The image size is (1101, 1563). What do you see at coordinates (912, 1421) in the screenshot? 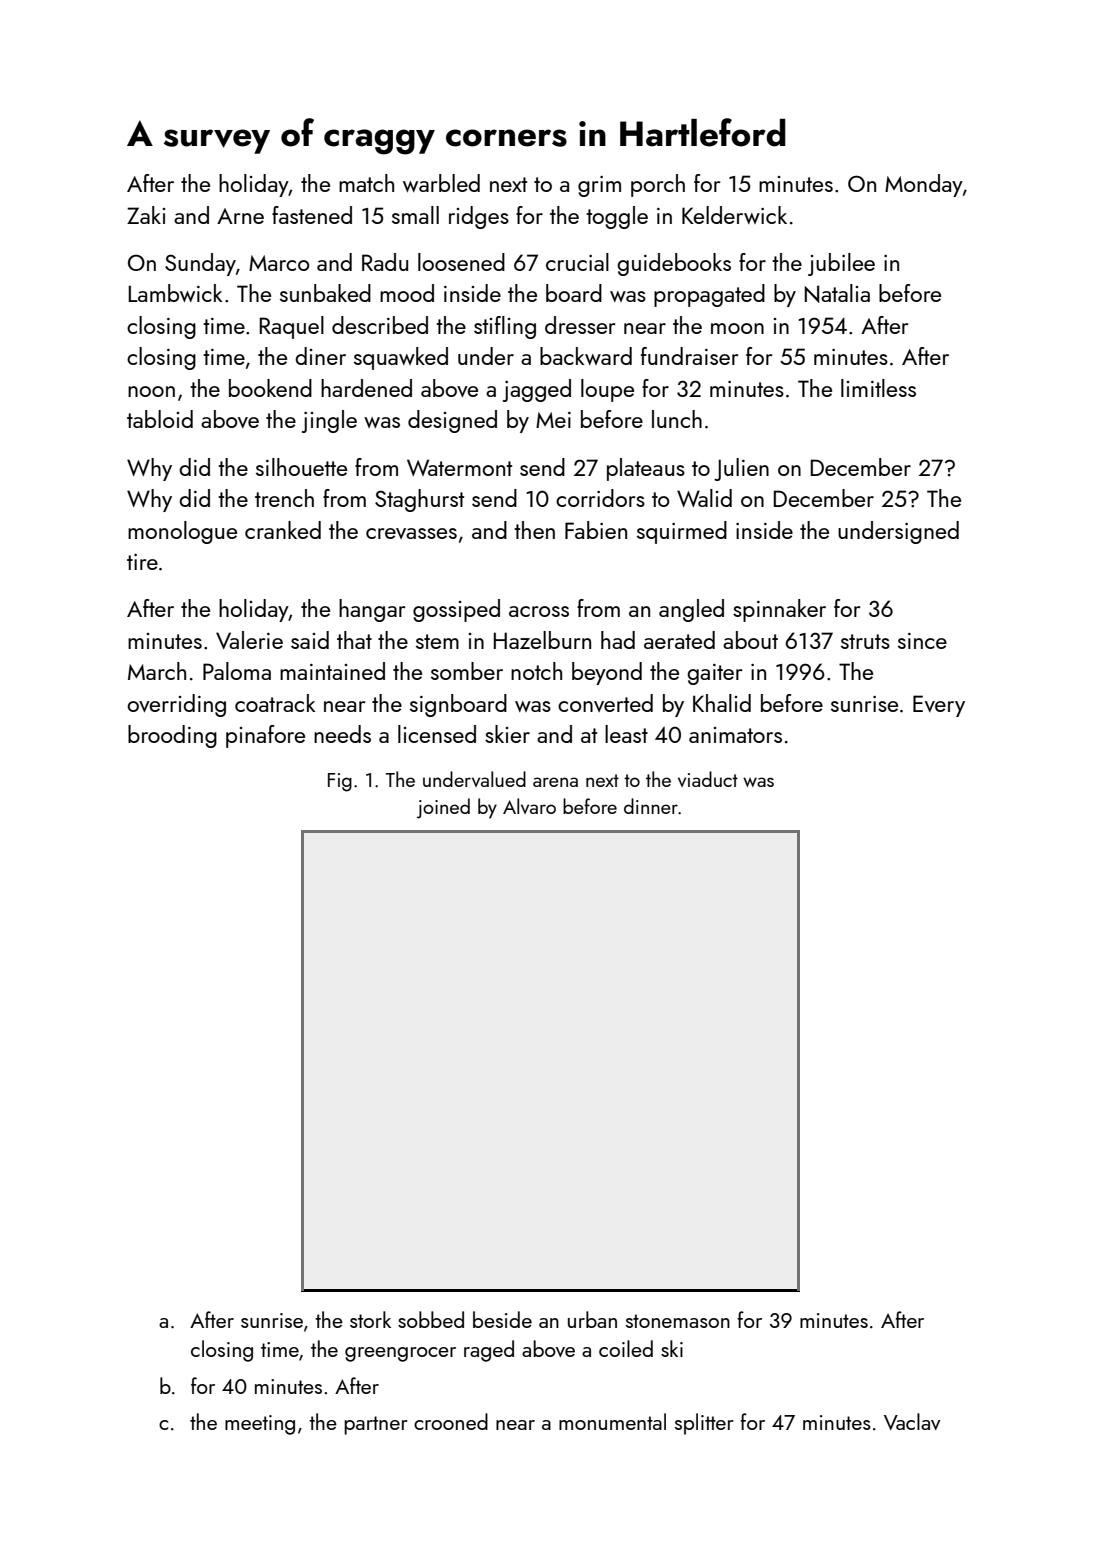
I see `Vaclav` at bounding box center [912, 1421].
